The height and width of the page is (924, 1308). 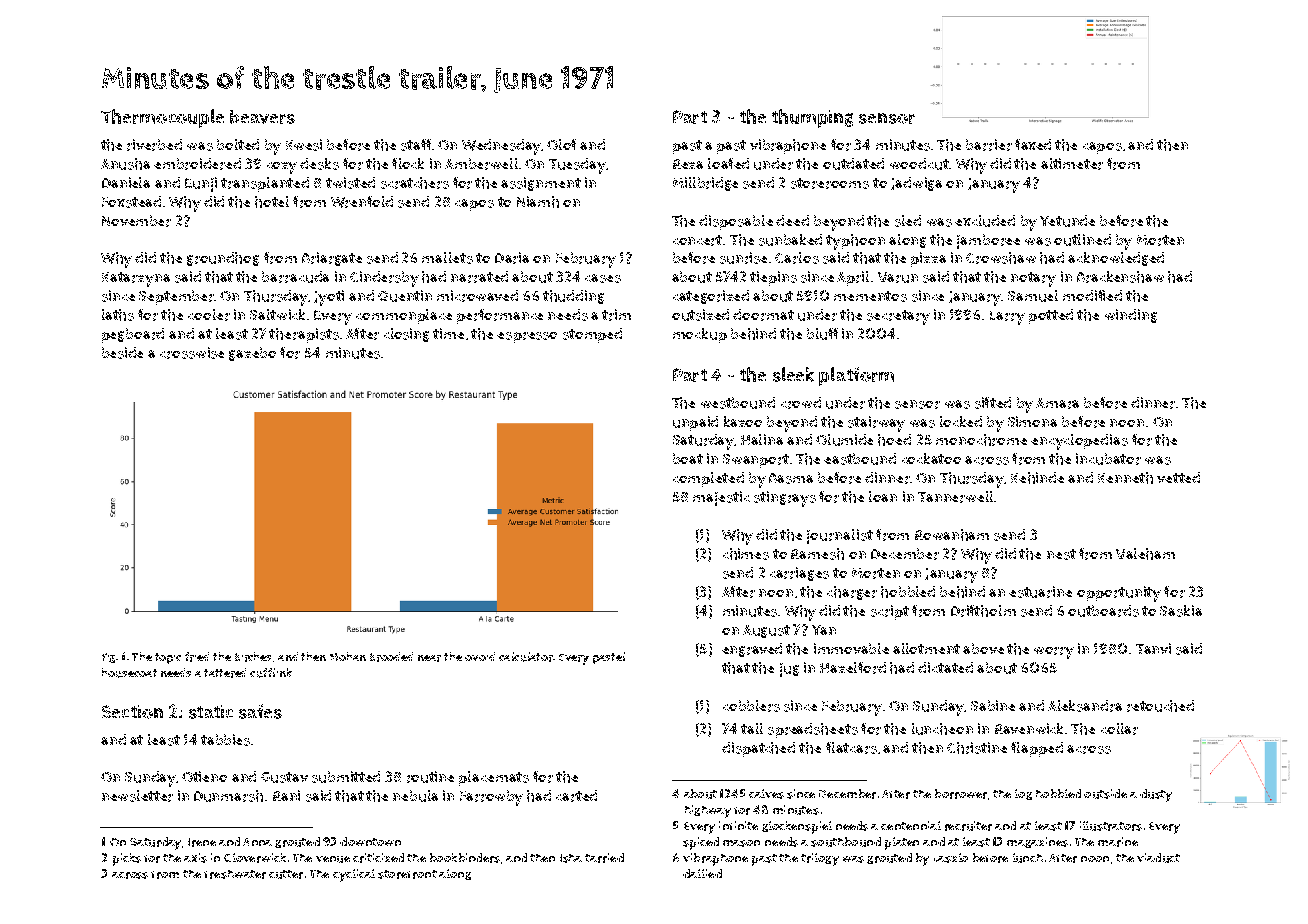 I want to click on magazines, so click(x=1037, y=842).
